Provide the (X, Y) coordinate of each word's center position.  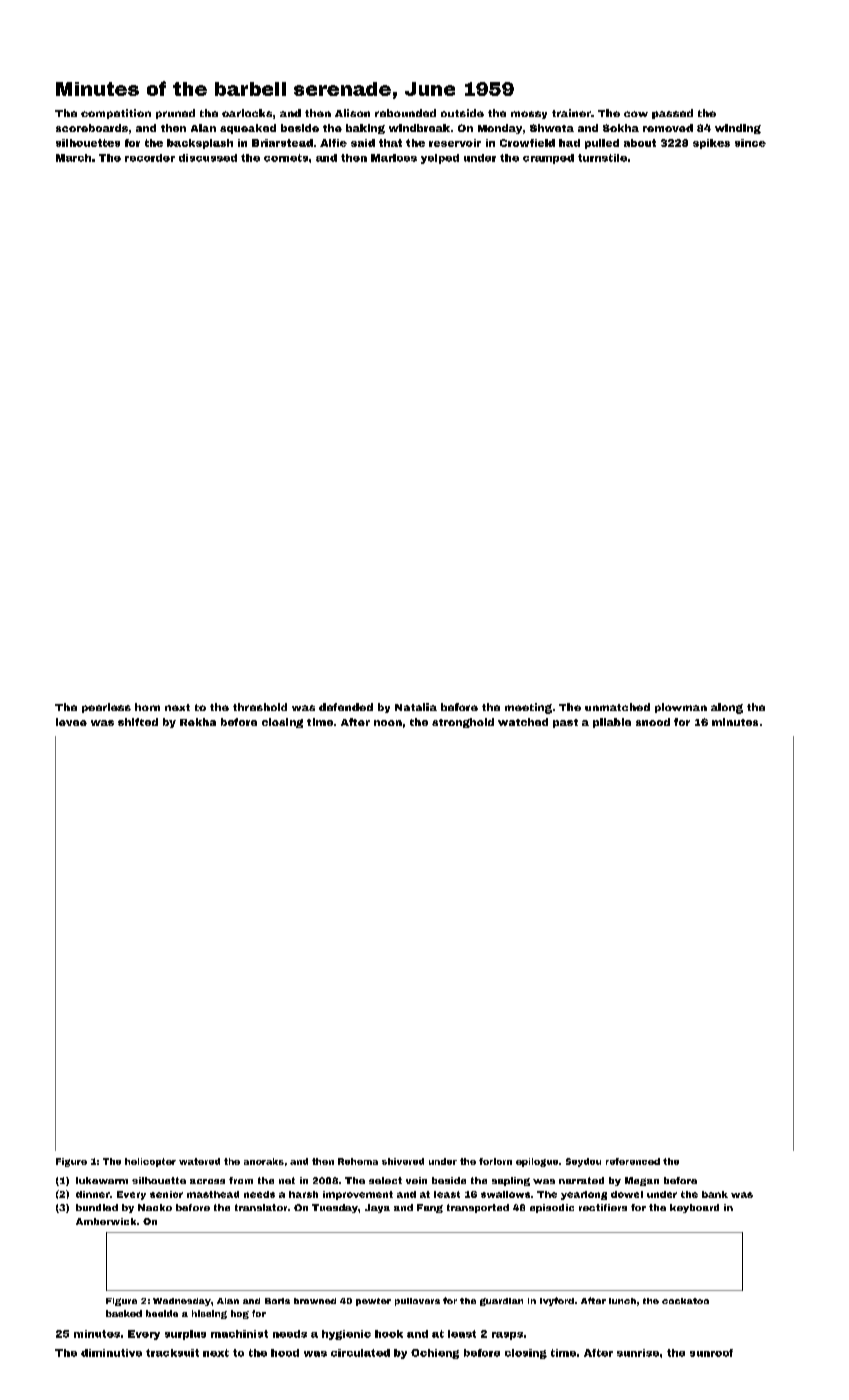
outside (462, 113)
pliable (612, 723)
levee (71, 722)
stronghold (463, 723)
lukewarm (102, 1180)
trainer (571, 113)
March (73, 158)
